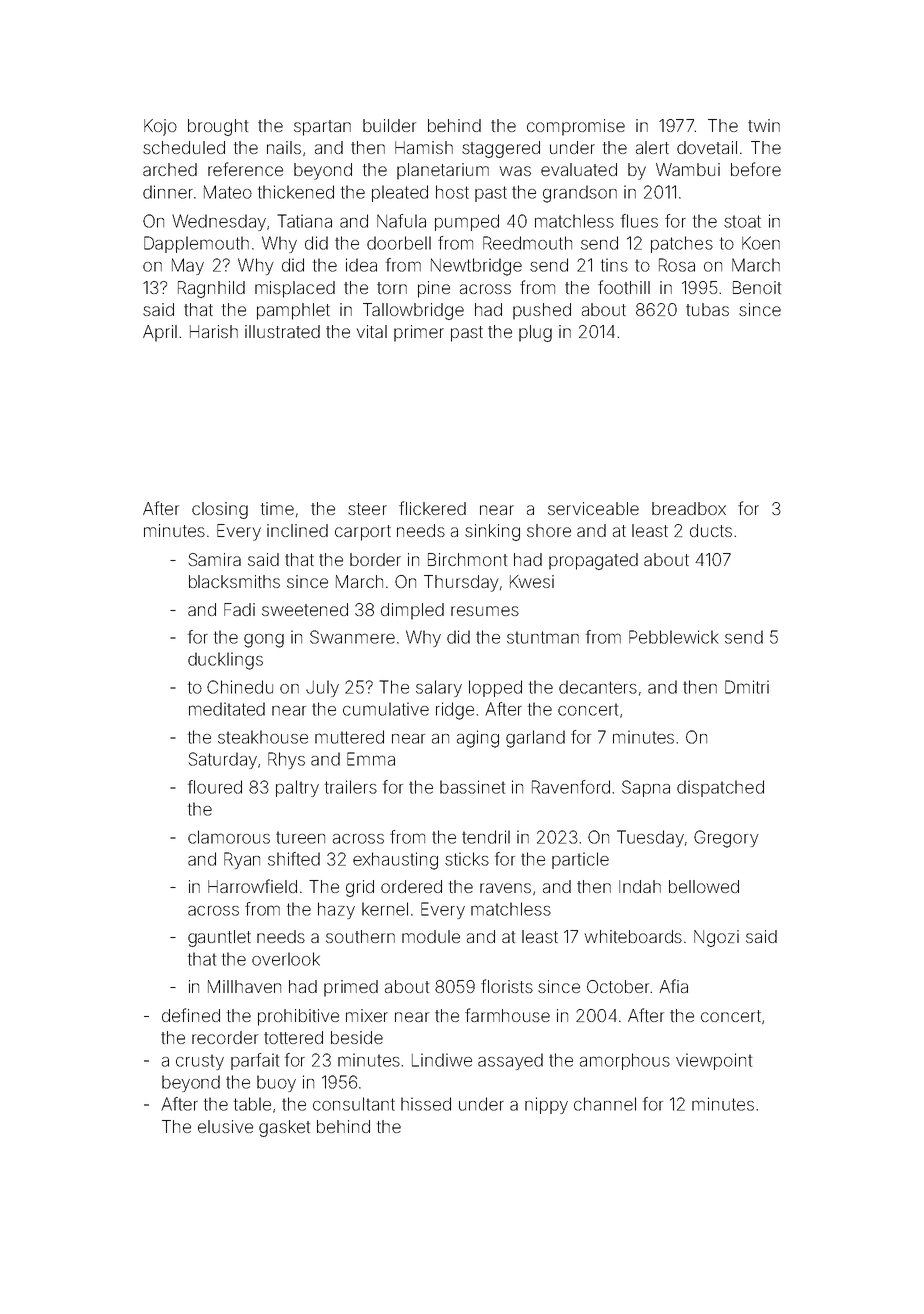 This screenshot has width=924, height=1314. Describe the element at coordinates (546, 1105) in the screenshot. I see `nippy` at that location.
